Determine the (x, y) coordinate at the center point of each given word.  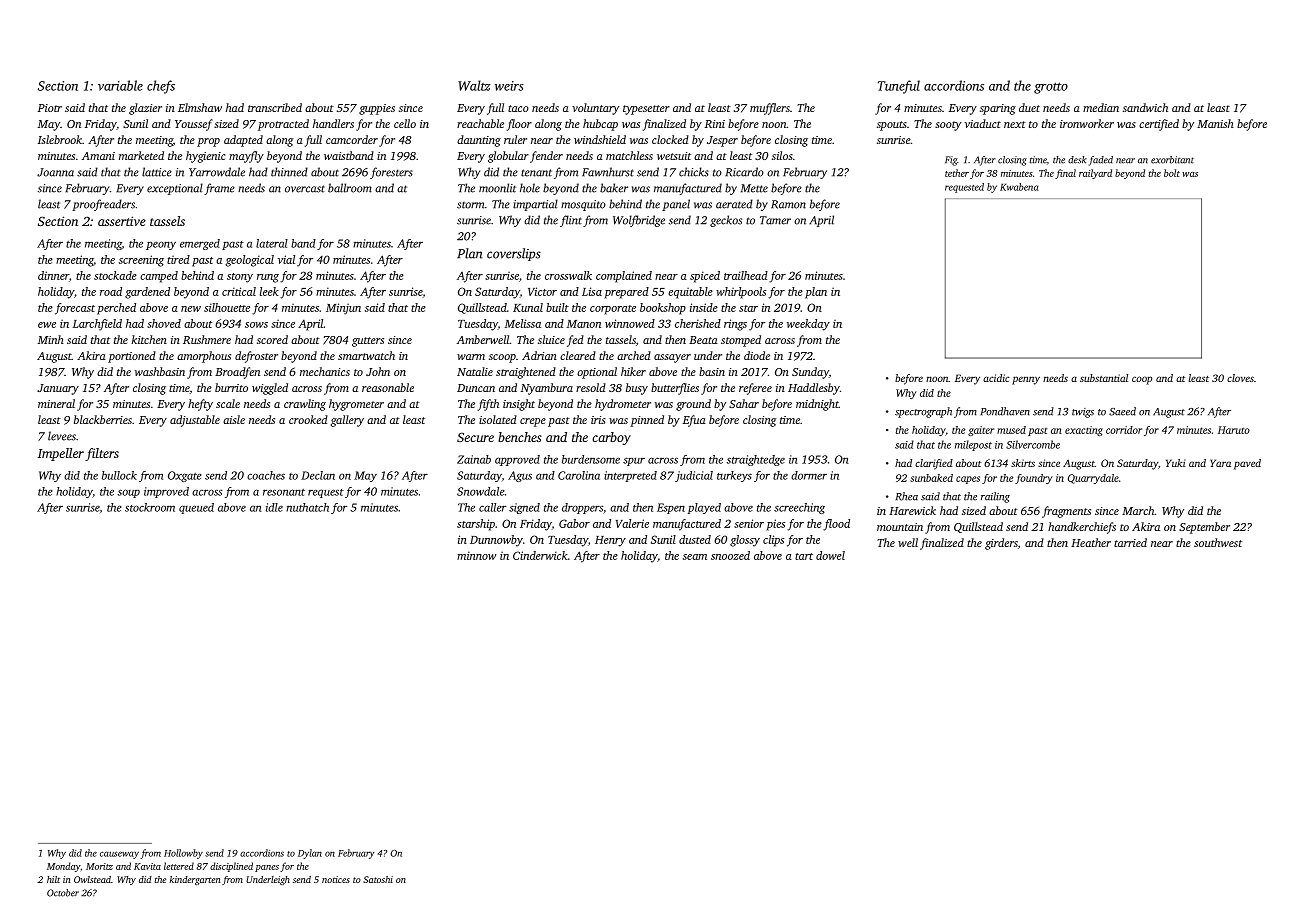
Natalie (475, 371)
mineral (56, 403)
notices (336, 879)
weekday (808, 325)
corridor (1124, 430)
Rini (715, 124)
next (1015, 124)
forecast (75, 309)
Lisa (592, 291)
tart (804, 556)
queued (196, 508)
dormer (809, 475)
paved (1247, 464)
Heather (1091, 542)
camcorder (352, 139)
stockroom (150, 507)
